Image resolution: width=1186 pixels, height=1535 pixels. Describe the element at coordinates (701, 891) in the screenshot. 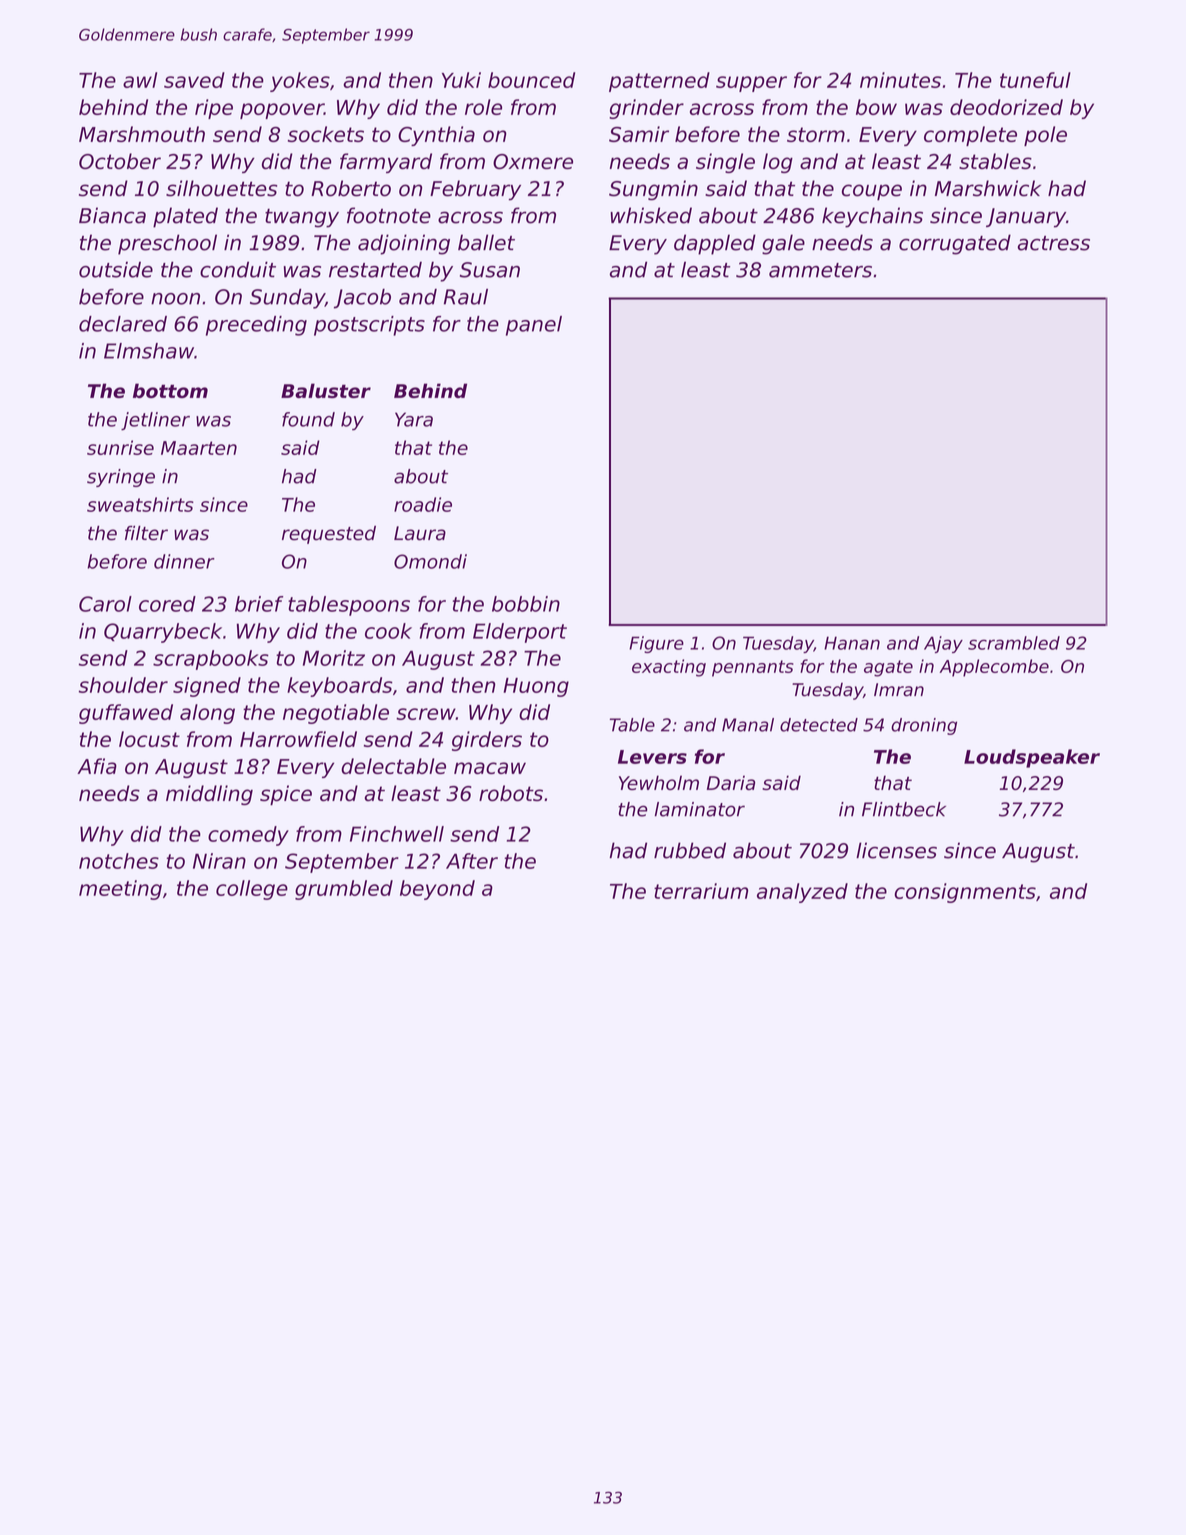

I see `terrarium` at that location.
